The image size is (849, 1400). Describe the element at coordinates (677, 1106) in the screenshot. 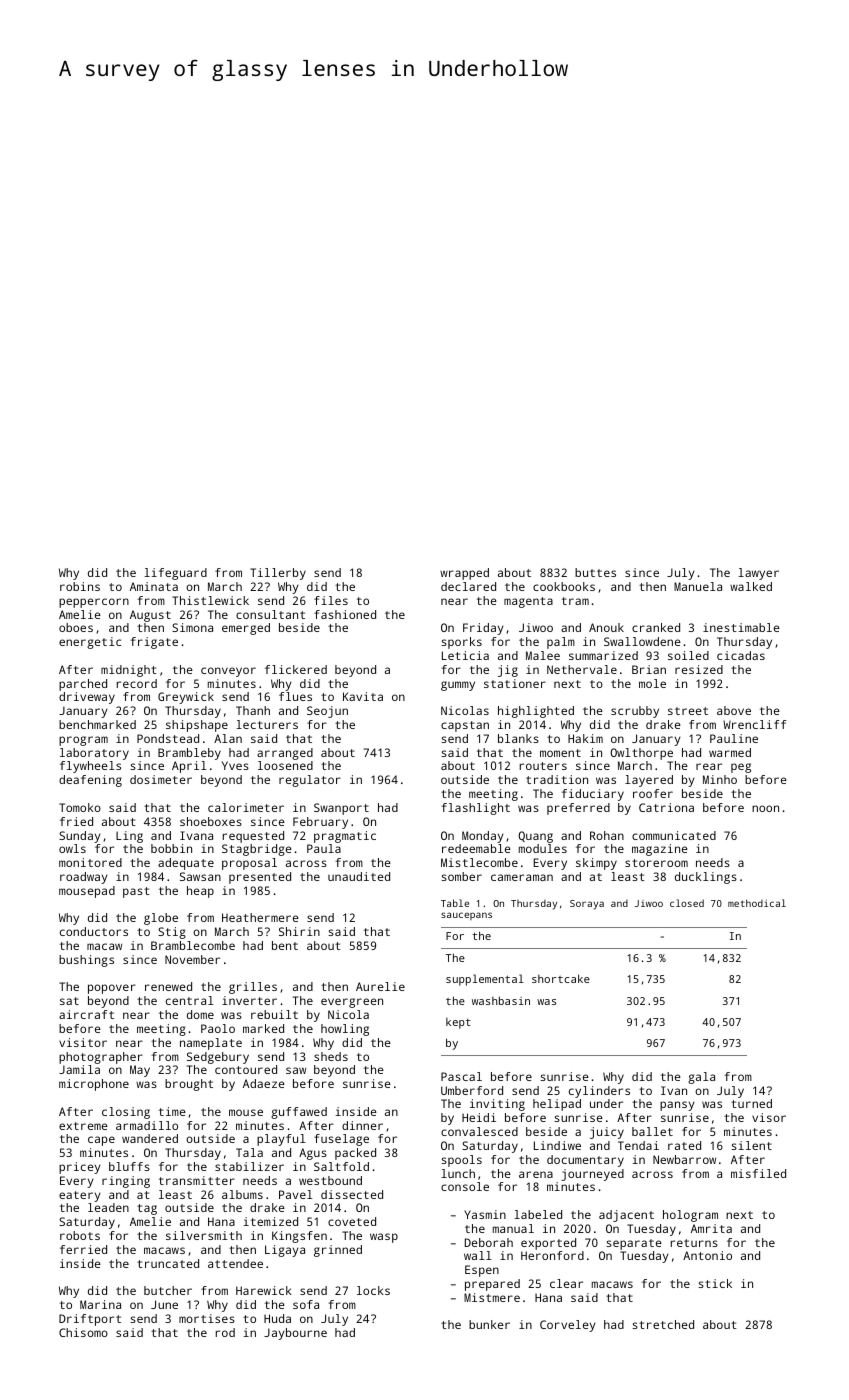

I see `pansy` at that location.
